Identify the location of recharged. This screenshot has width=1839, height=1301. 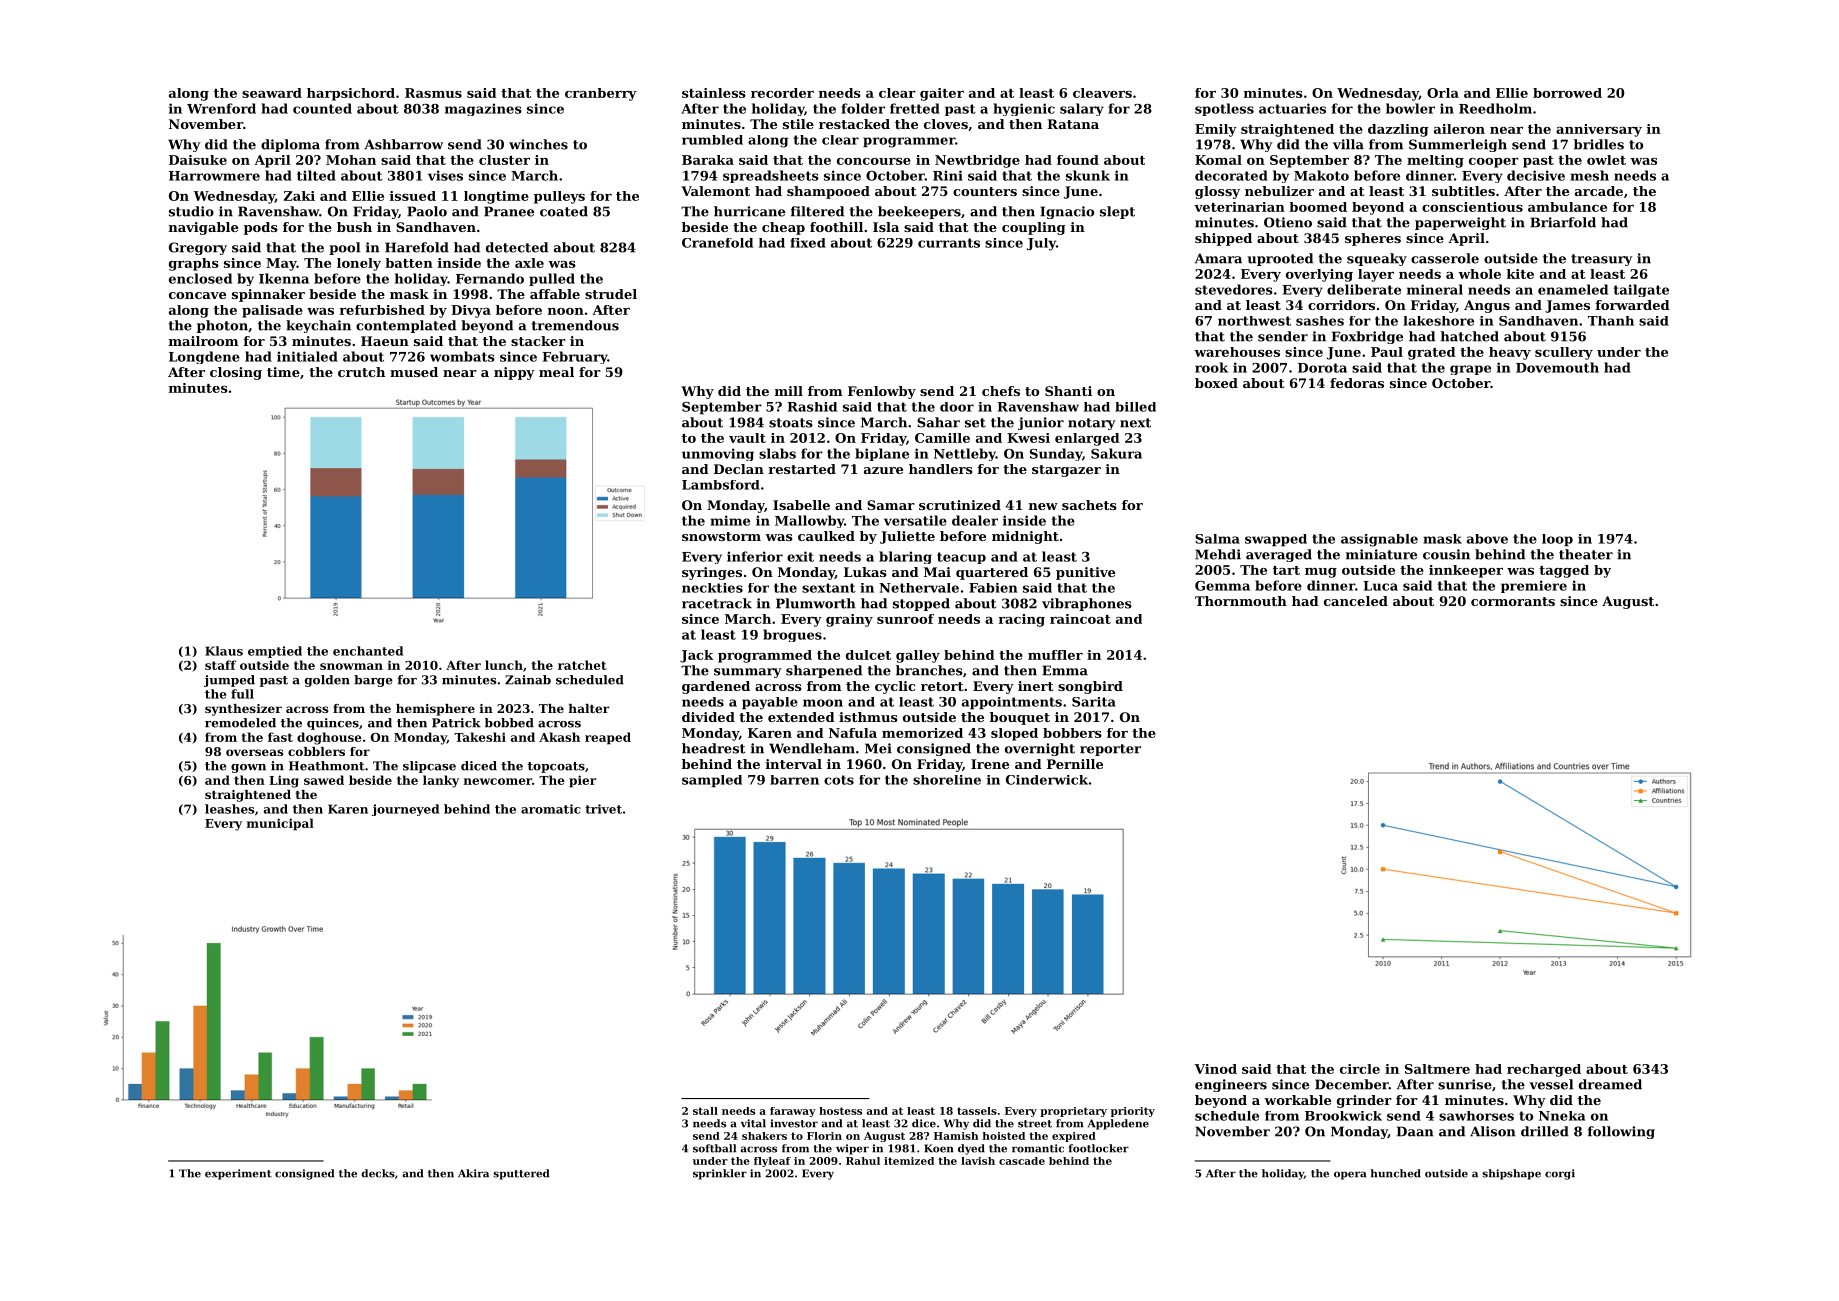
(1544, 1070).
